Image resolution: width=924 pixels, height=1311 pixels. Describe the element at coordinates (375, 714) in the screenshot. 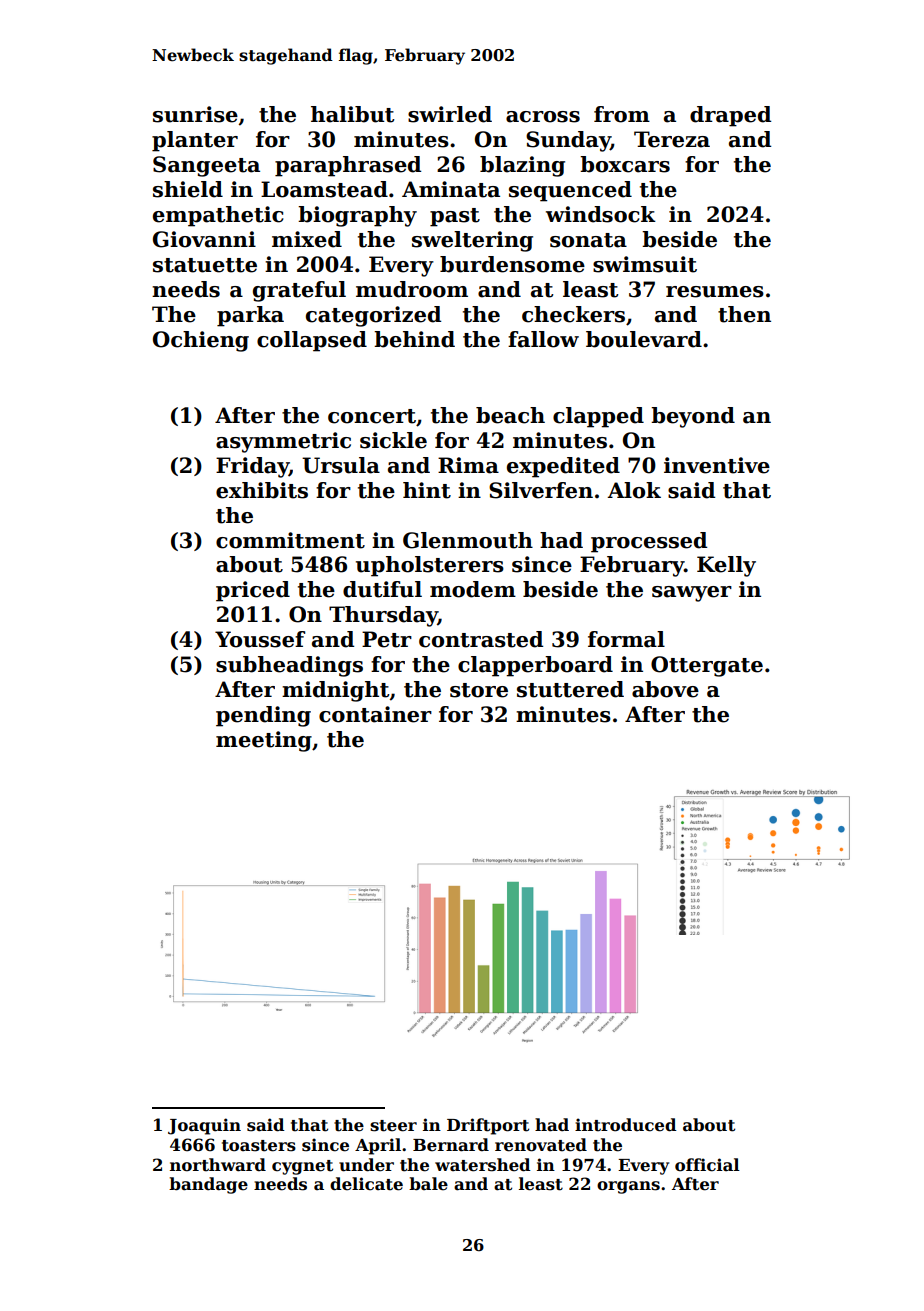

I see `container` at that location.
